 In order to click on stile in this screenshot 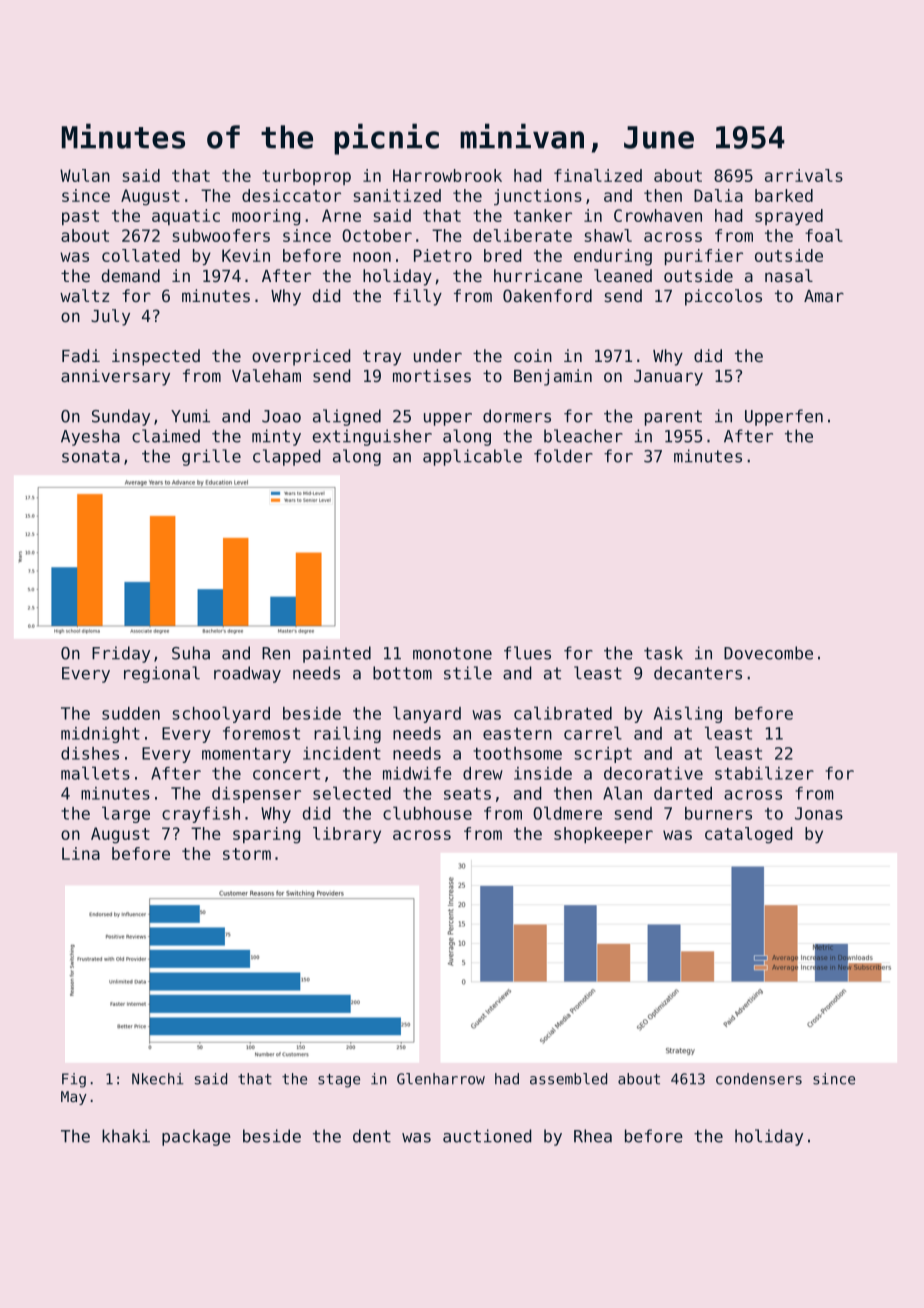, I will do `click(468, 673)`.
